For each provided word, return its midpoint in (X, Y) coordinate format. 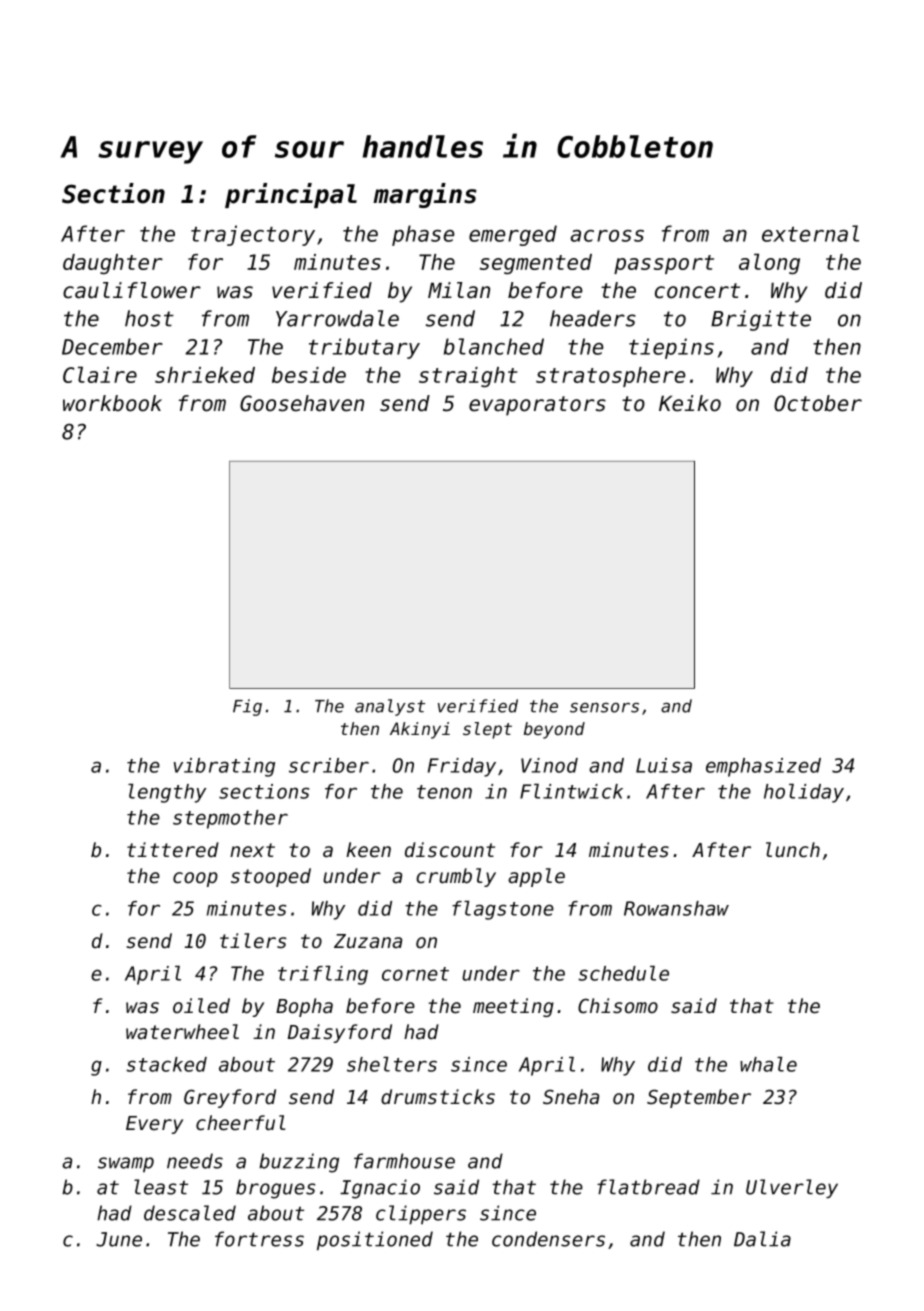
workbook (112, 403)
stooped (271, 877)
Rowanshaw (676, 908)
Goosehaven (302, 403)
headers (593, 318)
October (818, 403)
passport (664, 264)
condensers (548, 1239)
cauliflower (132, 290)
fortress (259, 1239)
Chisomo (618, 1006)
